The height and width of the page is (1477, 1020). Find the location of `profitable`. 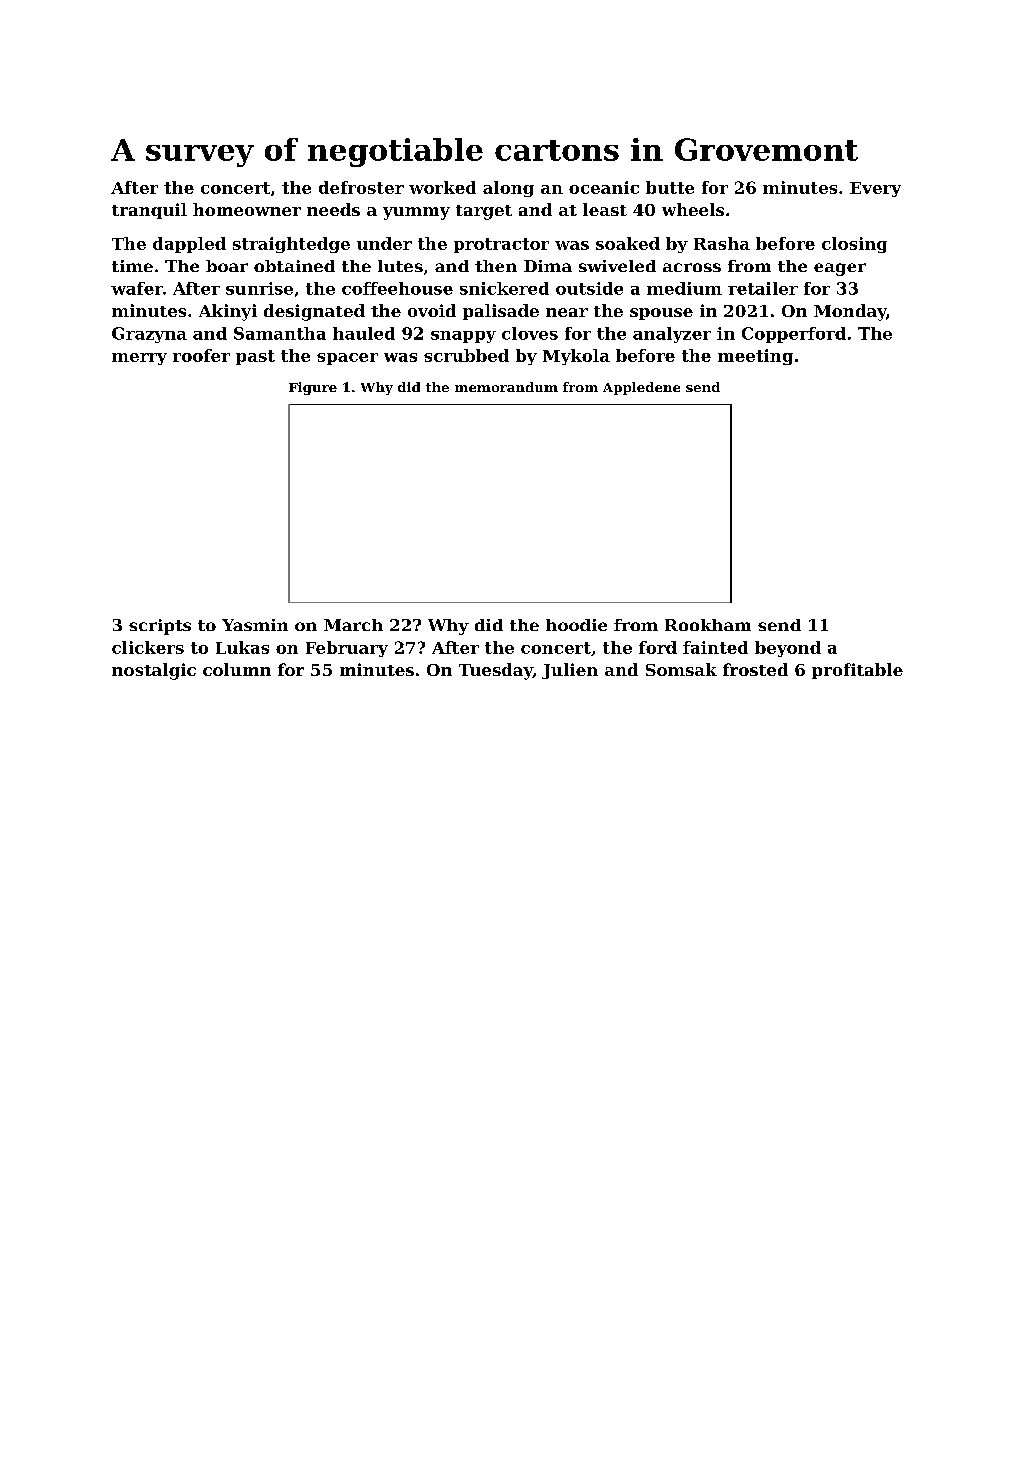

profitable is located at coordinates (857, 671).
